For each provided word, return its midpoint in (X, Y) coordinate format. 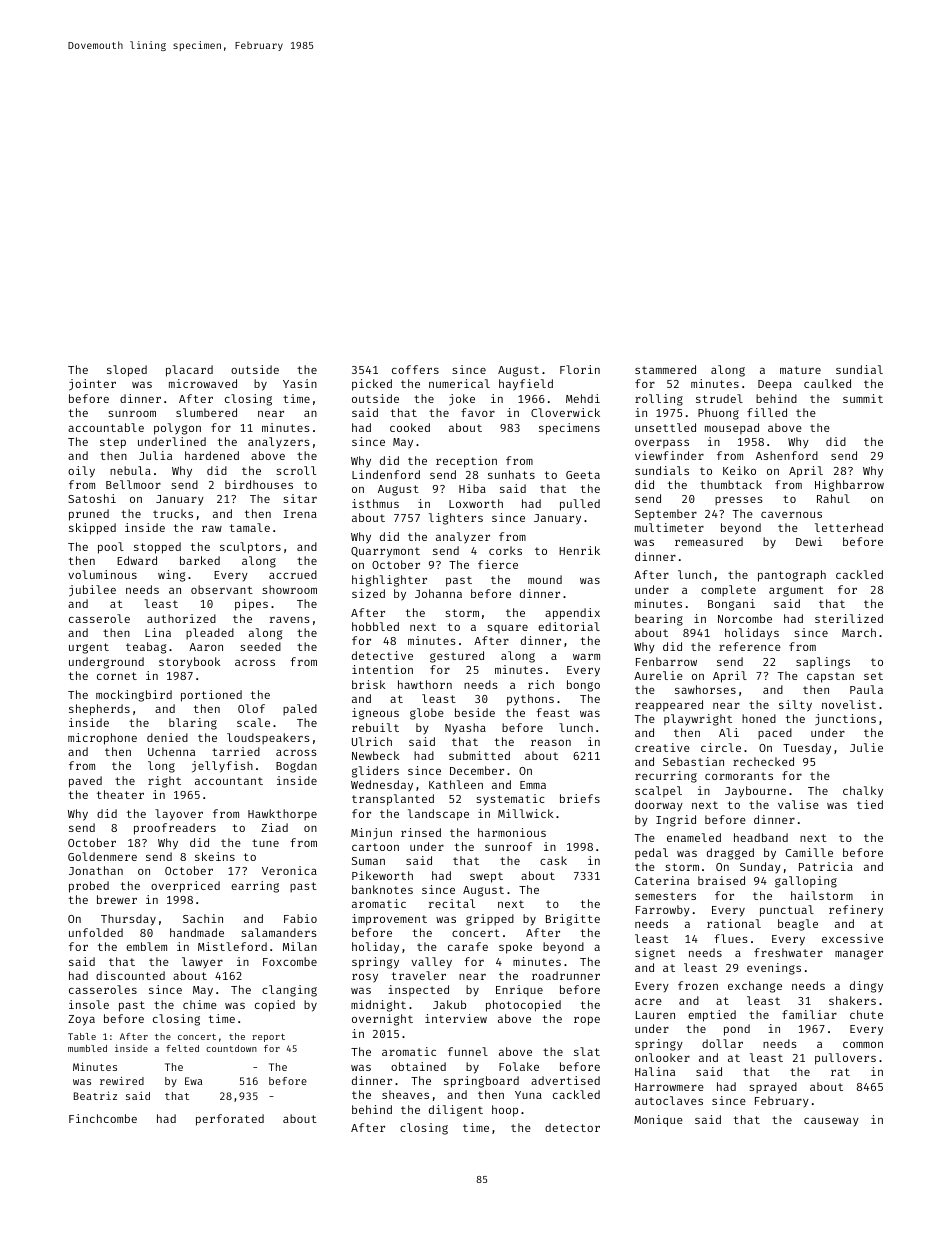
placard (189, 371)
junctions (845, 720)
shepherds (99, 710)
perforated (230, 1120)
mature (800, 370)
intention (382, 669)
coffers (415, 369)
